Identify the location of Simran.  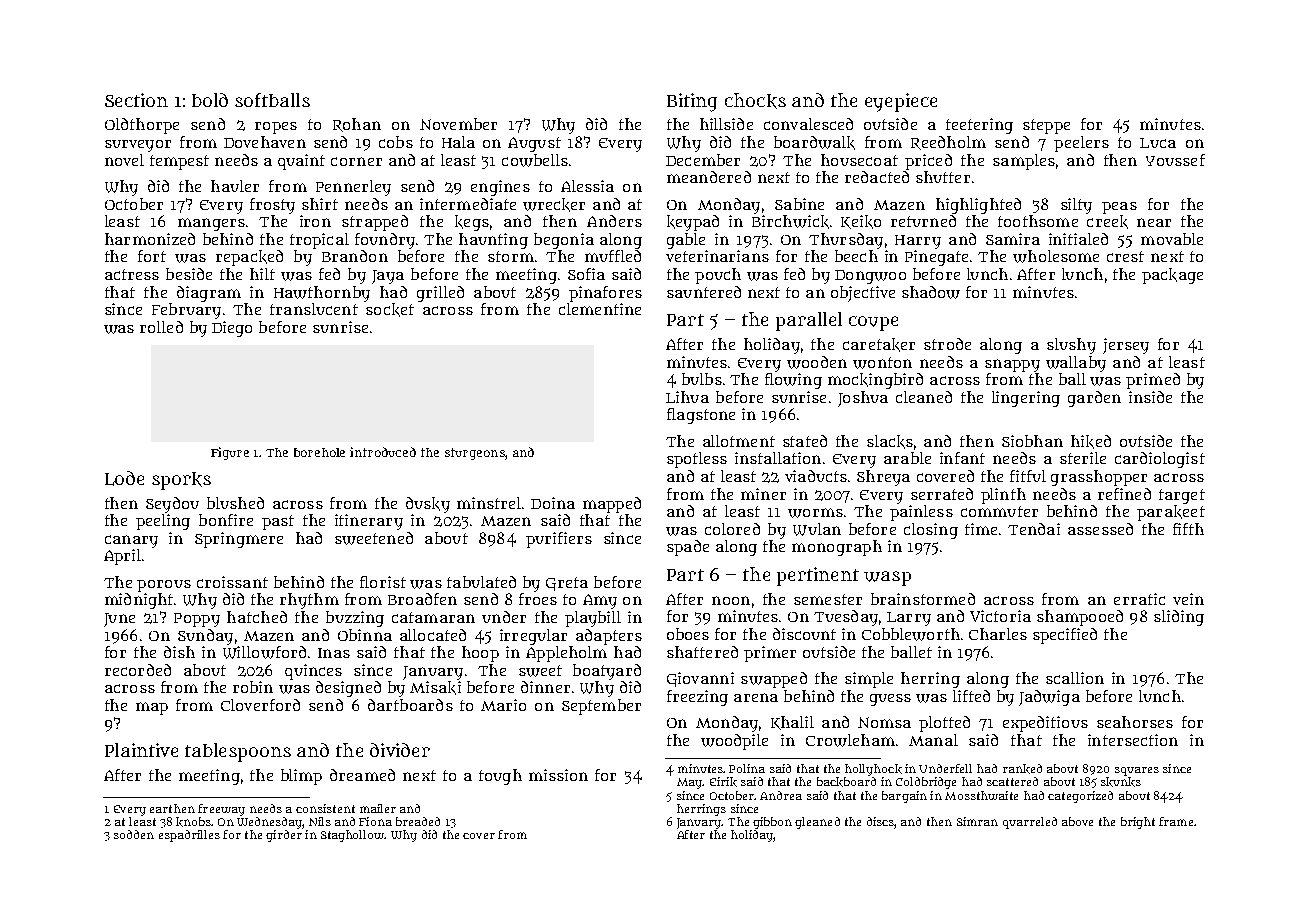
(977, 821).
